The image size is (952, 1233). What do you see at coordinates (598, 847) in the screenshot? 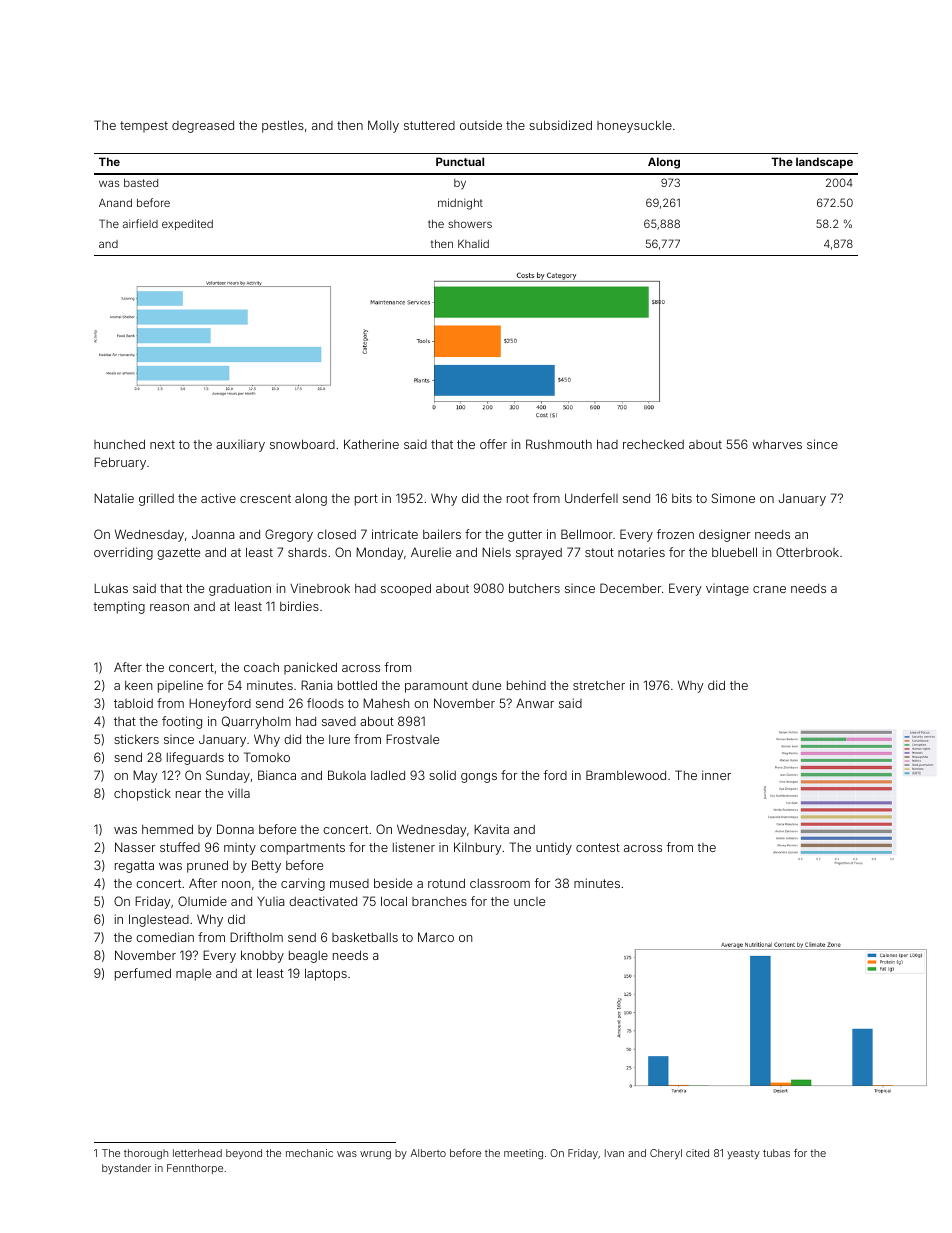
I see `contest` at bounding box center [598, 847].
